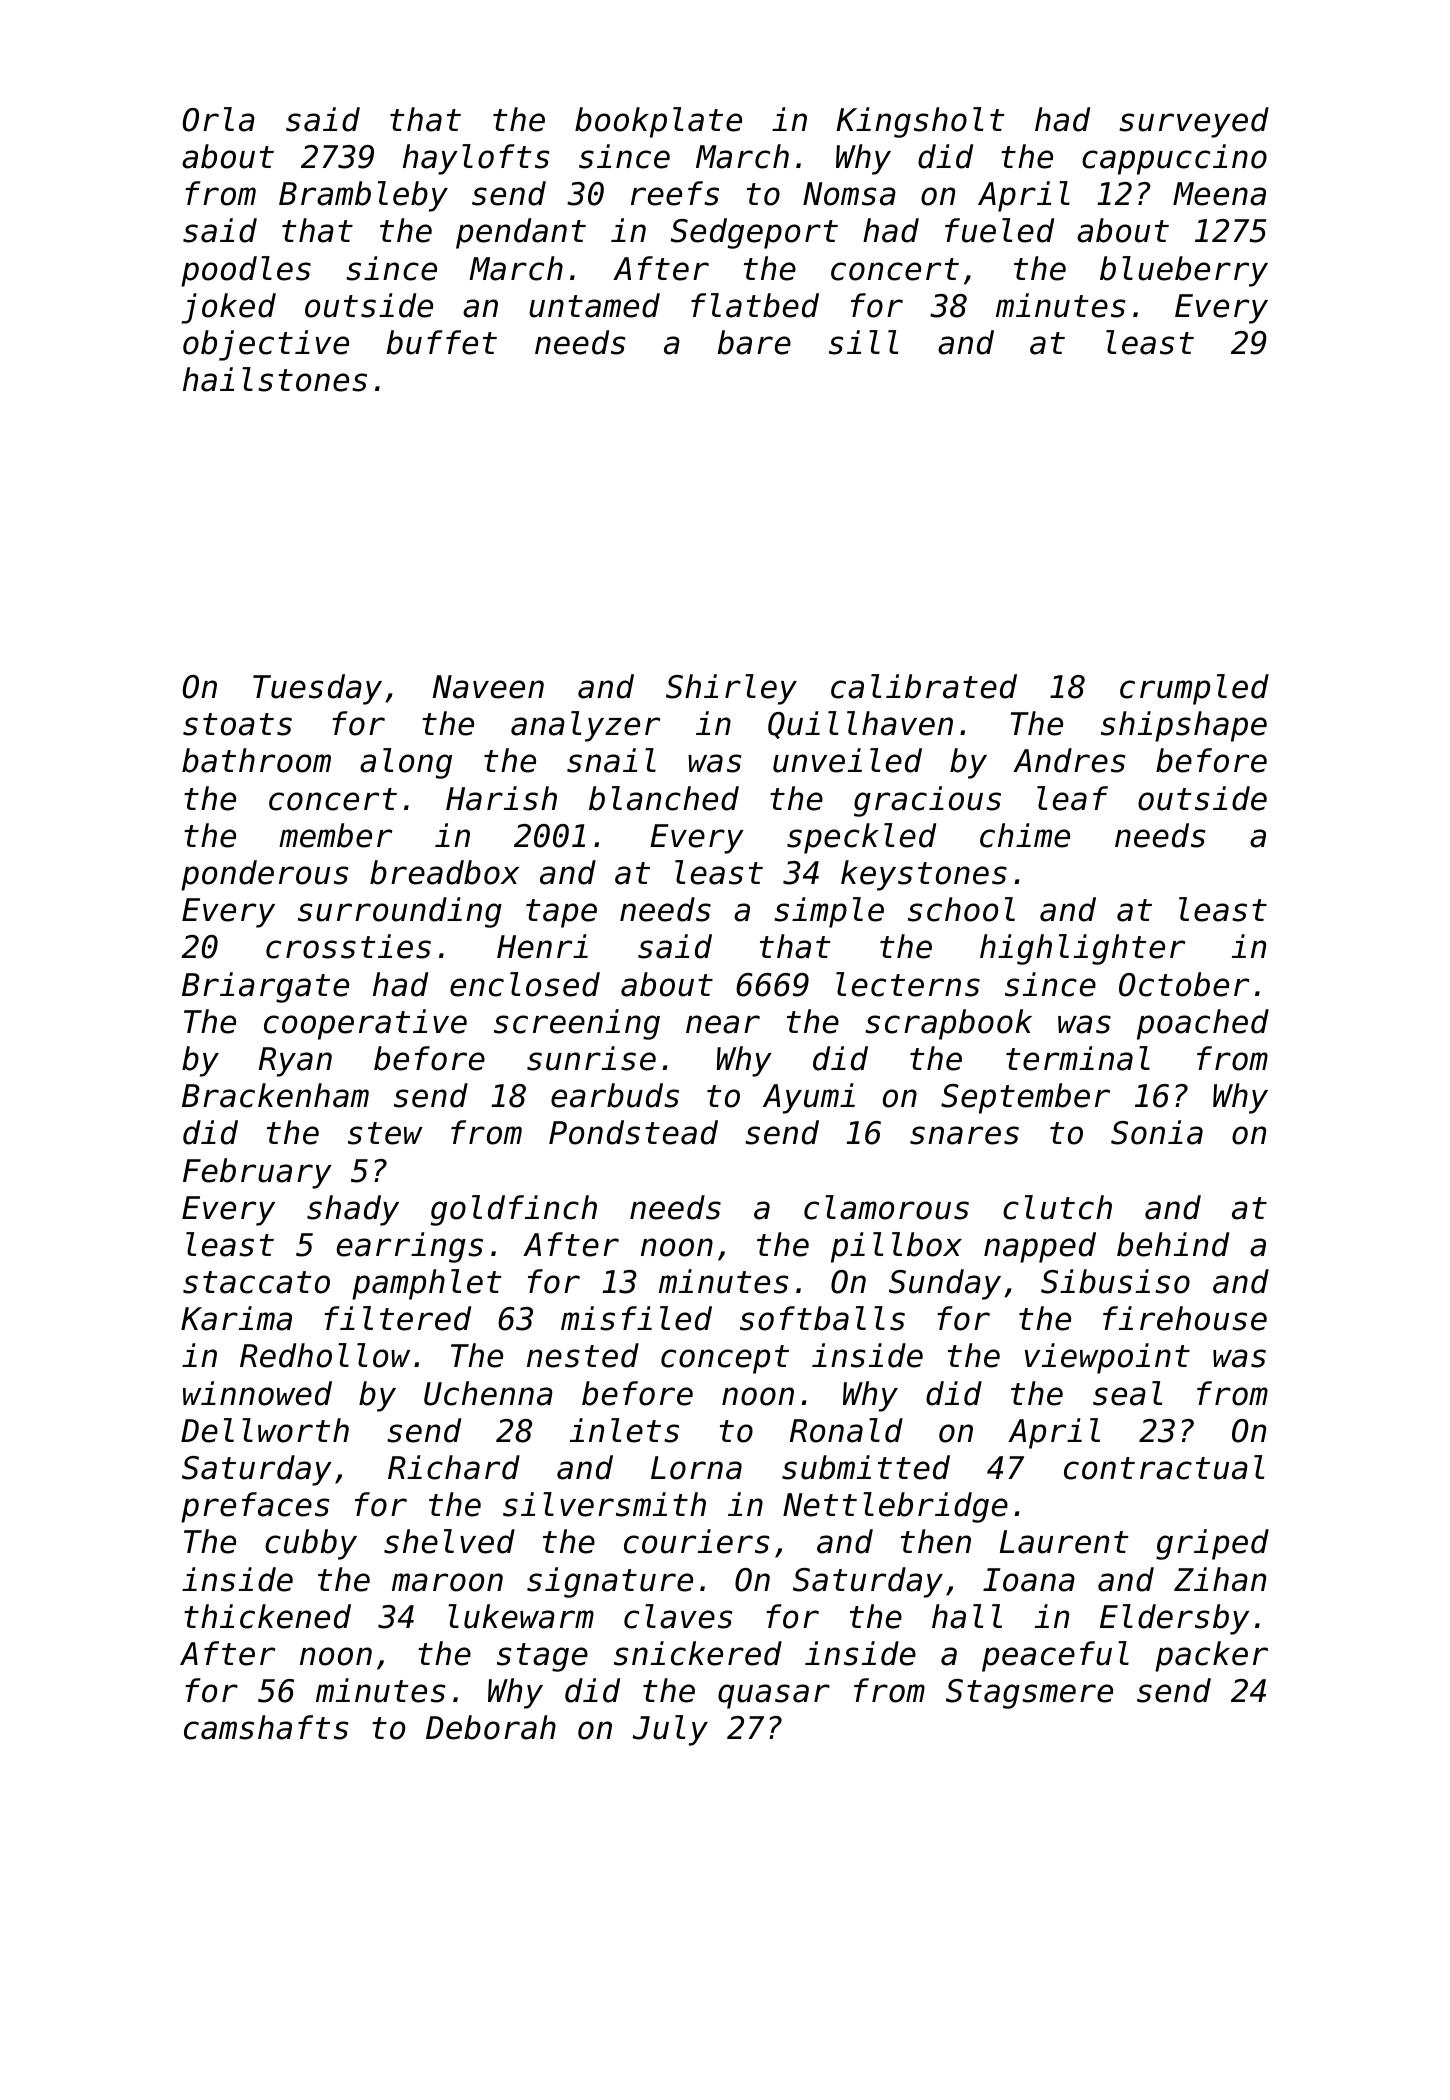  Describe the element at coordinates (1184, 271) in the screenshot. I see `blueberry` at that location.
